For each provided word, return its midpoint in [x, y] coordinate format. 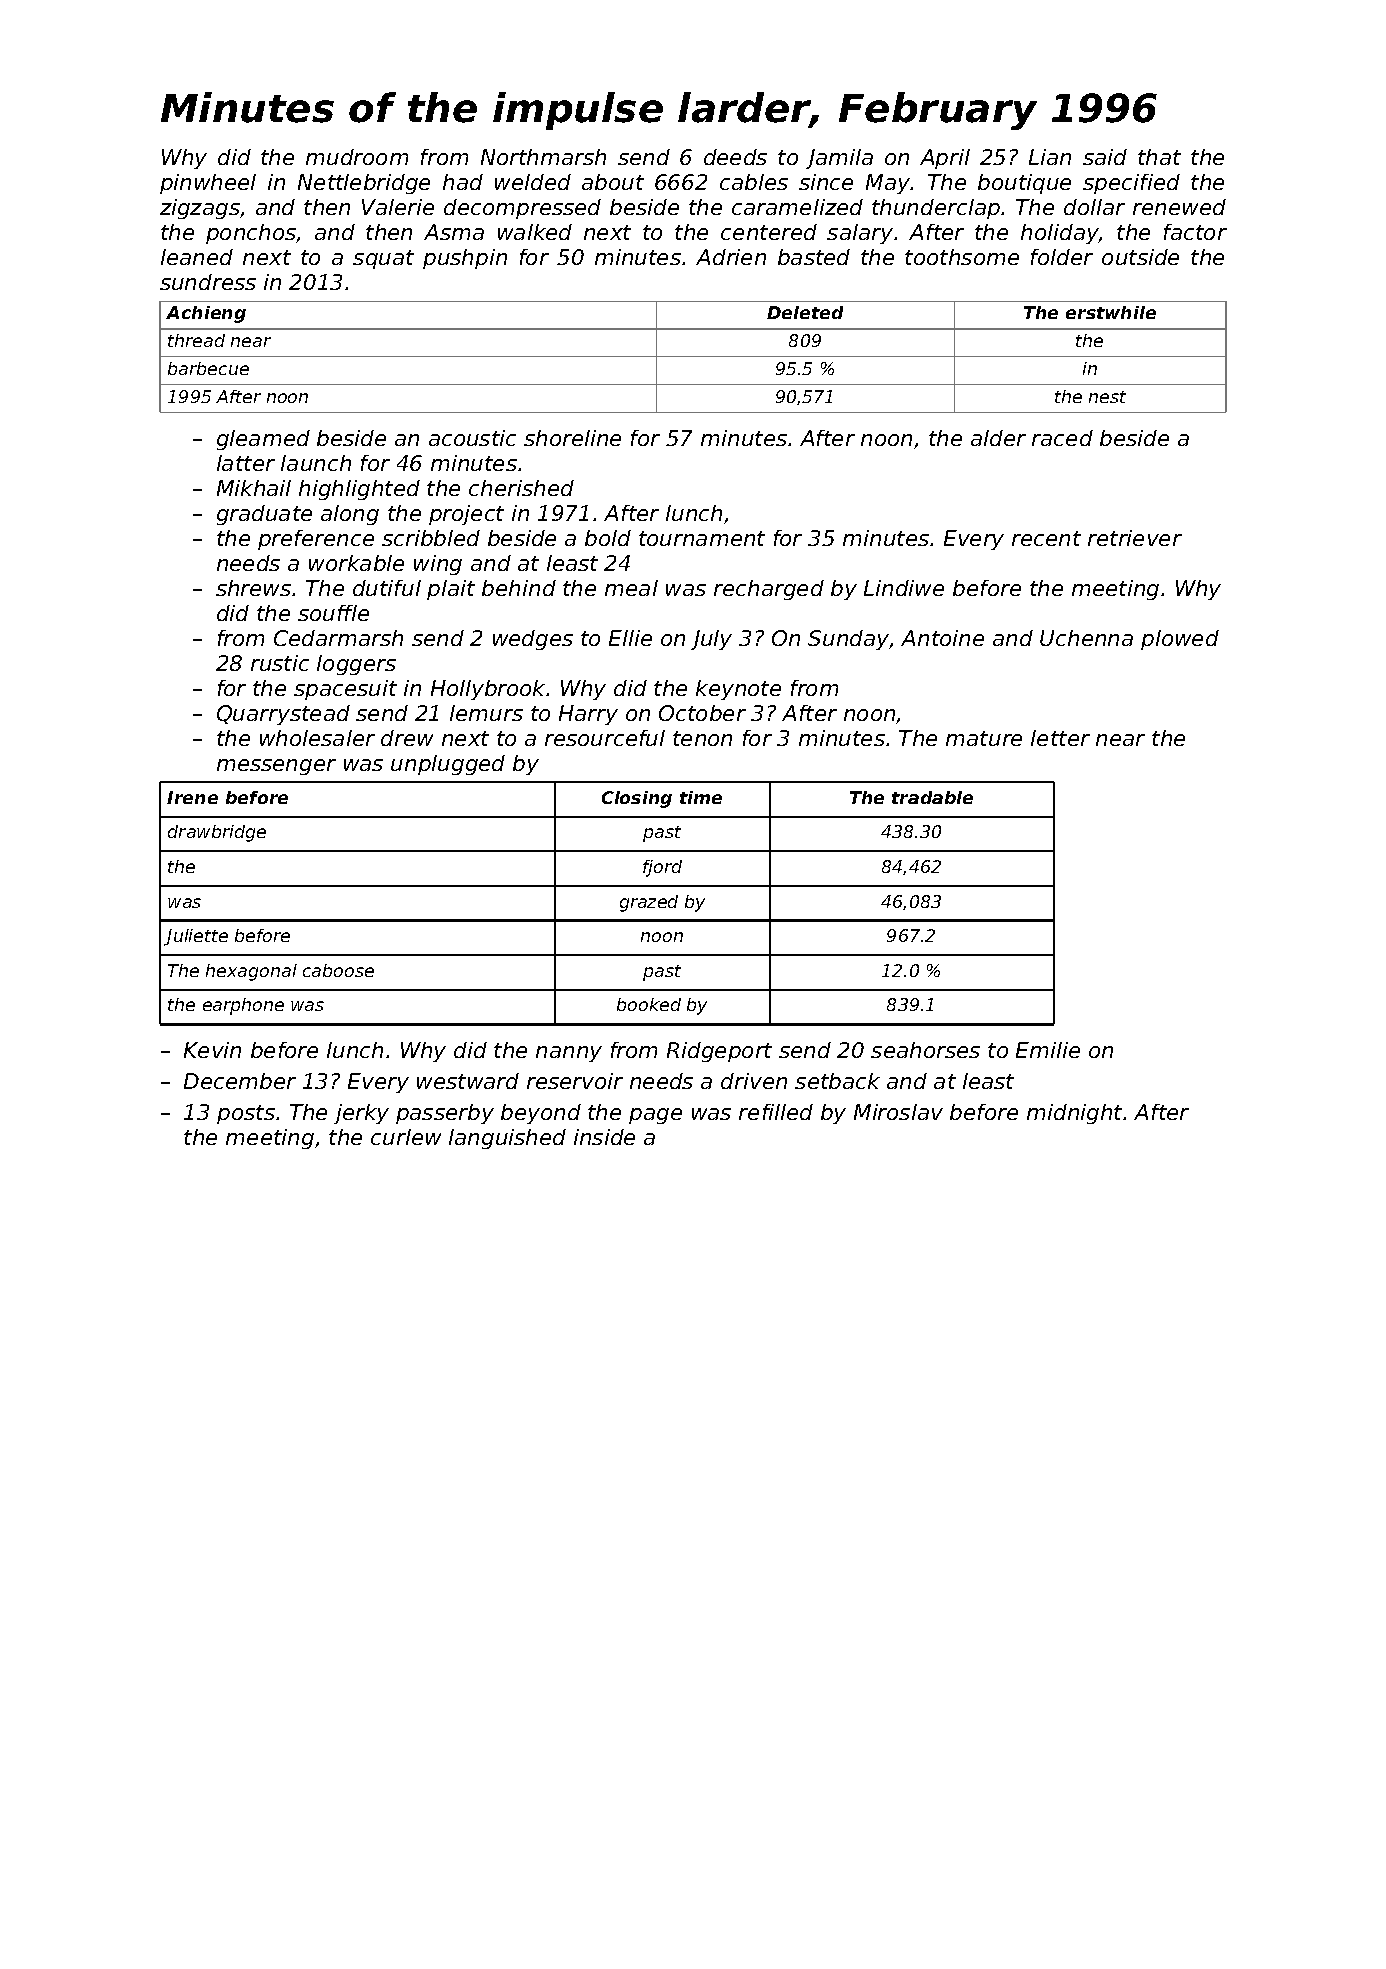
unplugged [448, 765]
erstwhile [1111, 312]
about [613, 182]
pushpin [465, 259]
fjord [662, 868]
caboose [338, 970]
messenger [276, 767]
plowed [1180, 640]
